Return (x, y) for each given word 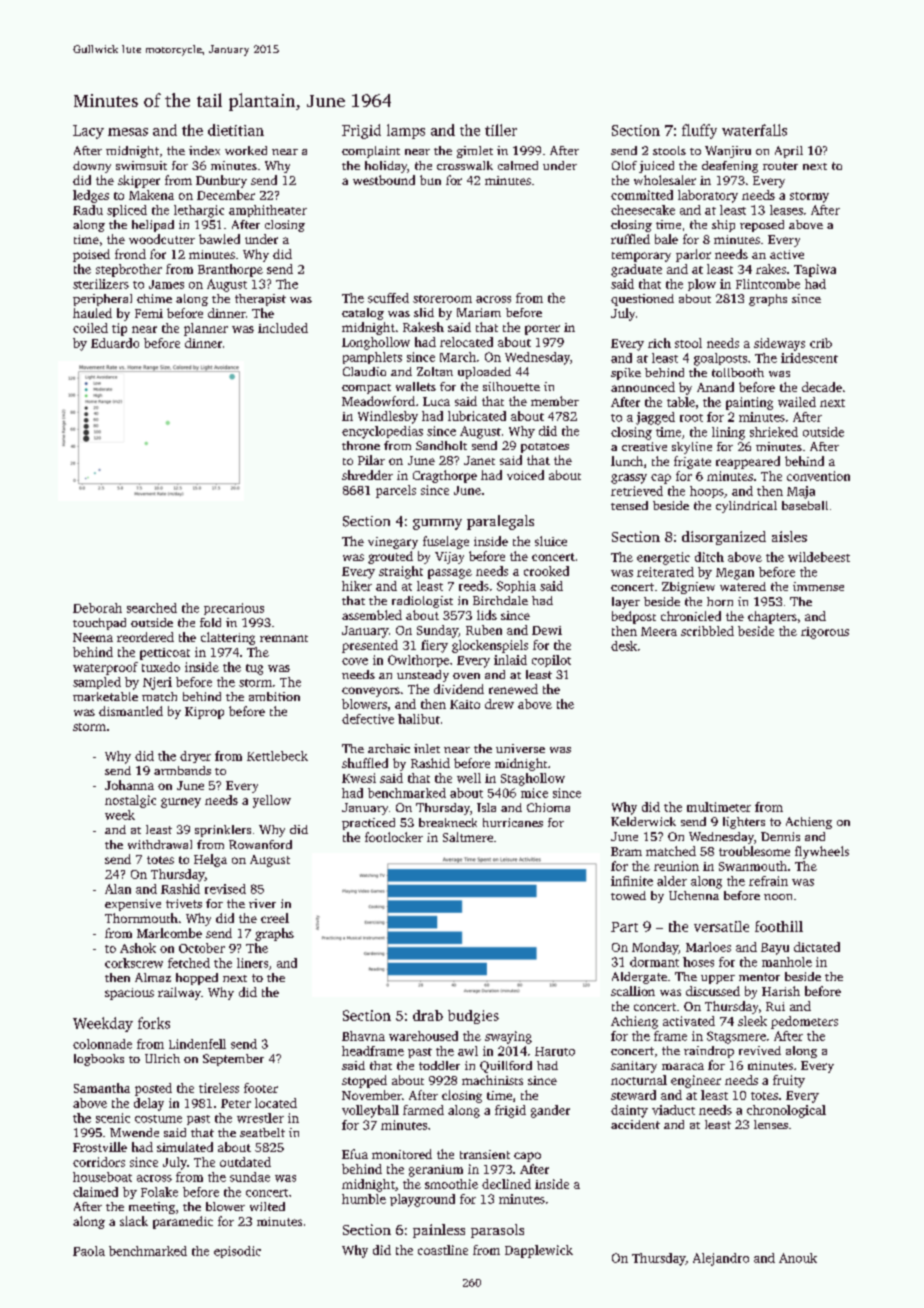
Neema (93, 637)
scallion (633, 991)
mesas (128, 132)
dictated (817, 947)
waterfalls (754, 130)
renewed (513, 689)
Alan (118, 889)
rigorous (825, 633)
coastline (443, 1250)
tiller (501, 130)
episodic (237, 1252)
